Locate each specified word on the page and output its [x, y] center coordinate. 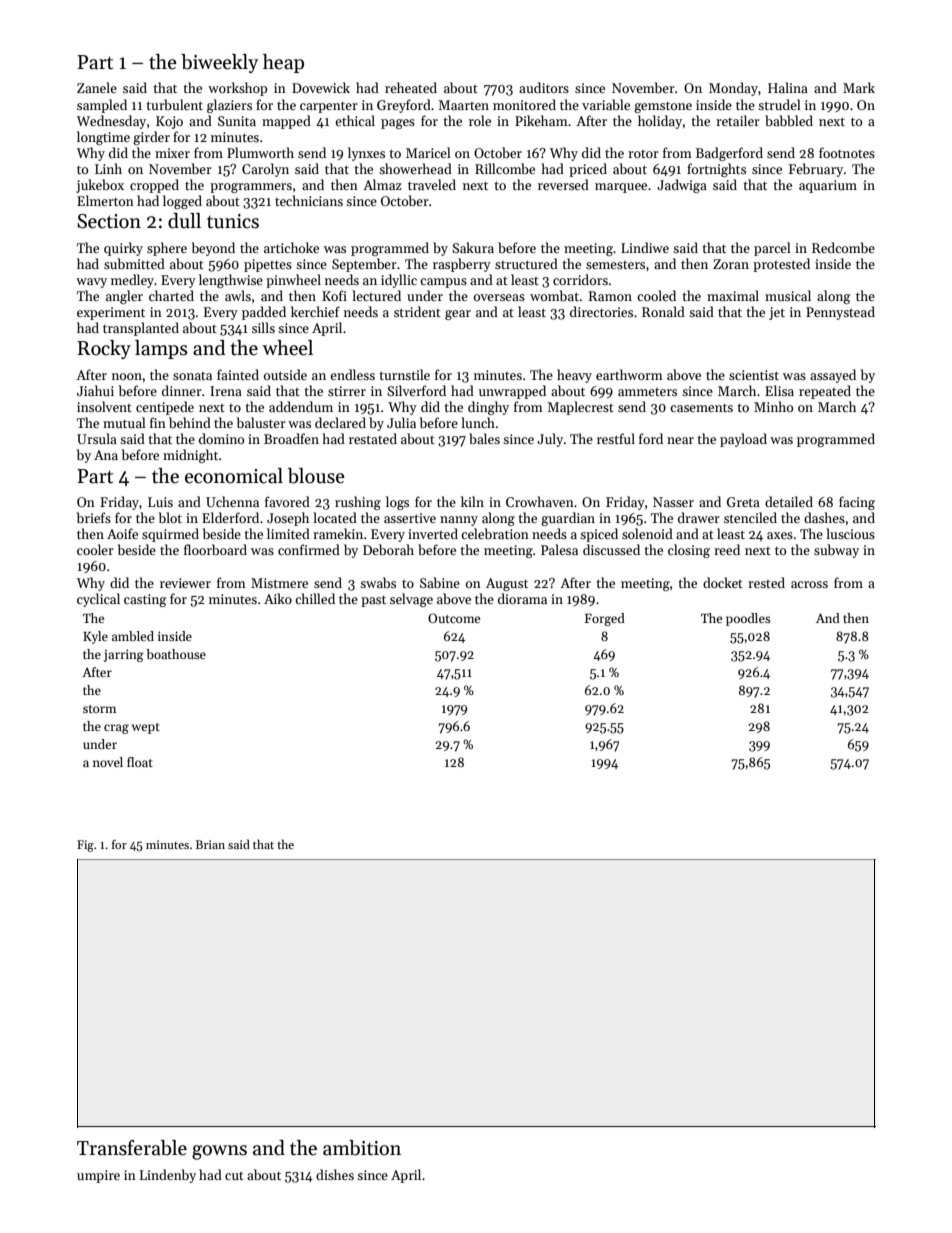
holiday [660, 122]
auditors [544, 87]
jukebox [100, 186]
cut [234, 1176]
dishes [335, 1174]
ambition [362, 1148]
